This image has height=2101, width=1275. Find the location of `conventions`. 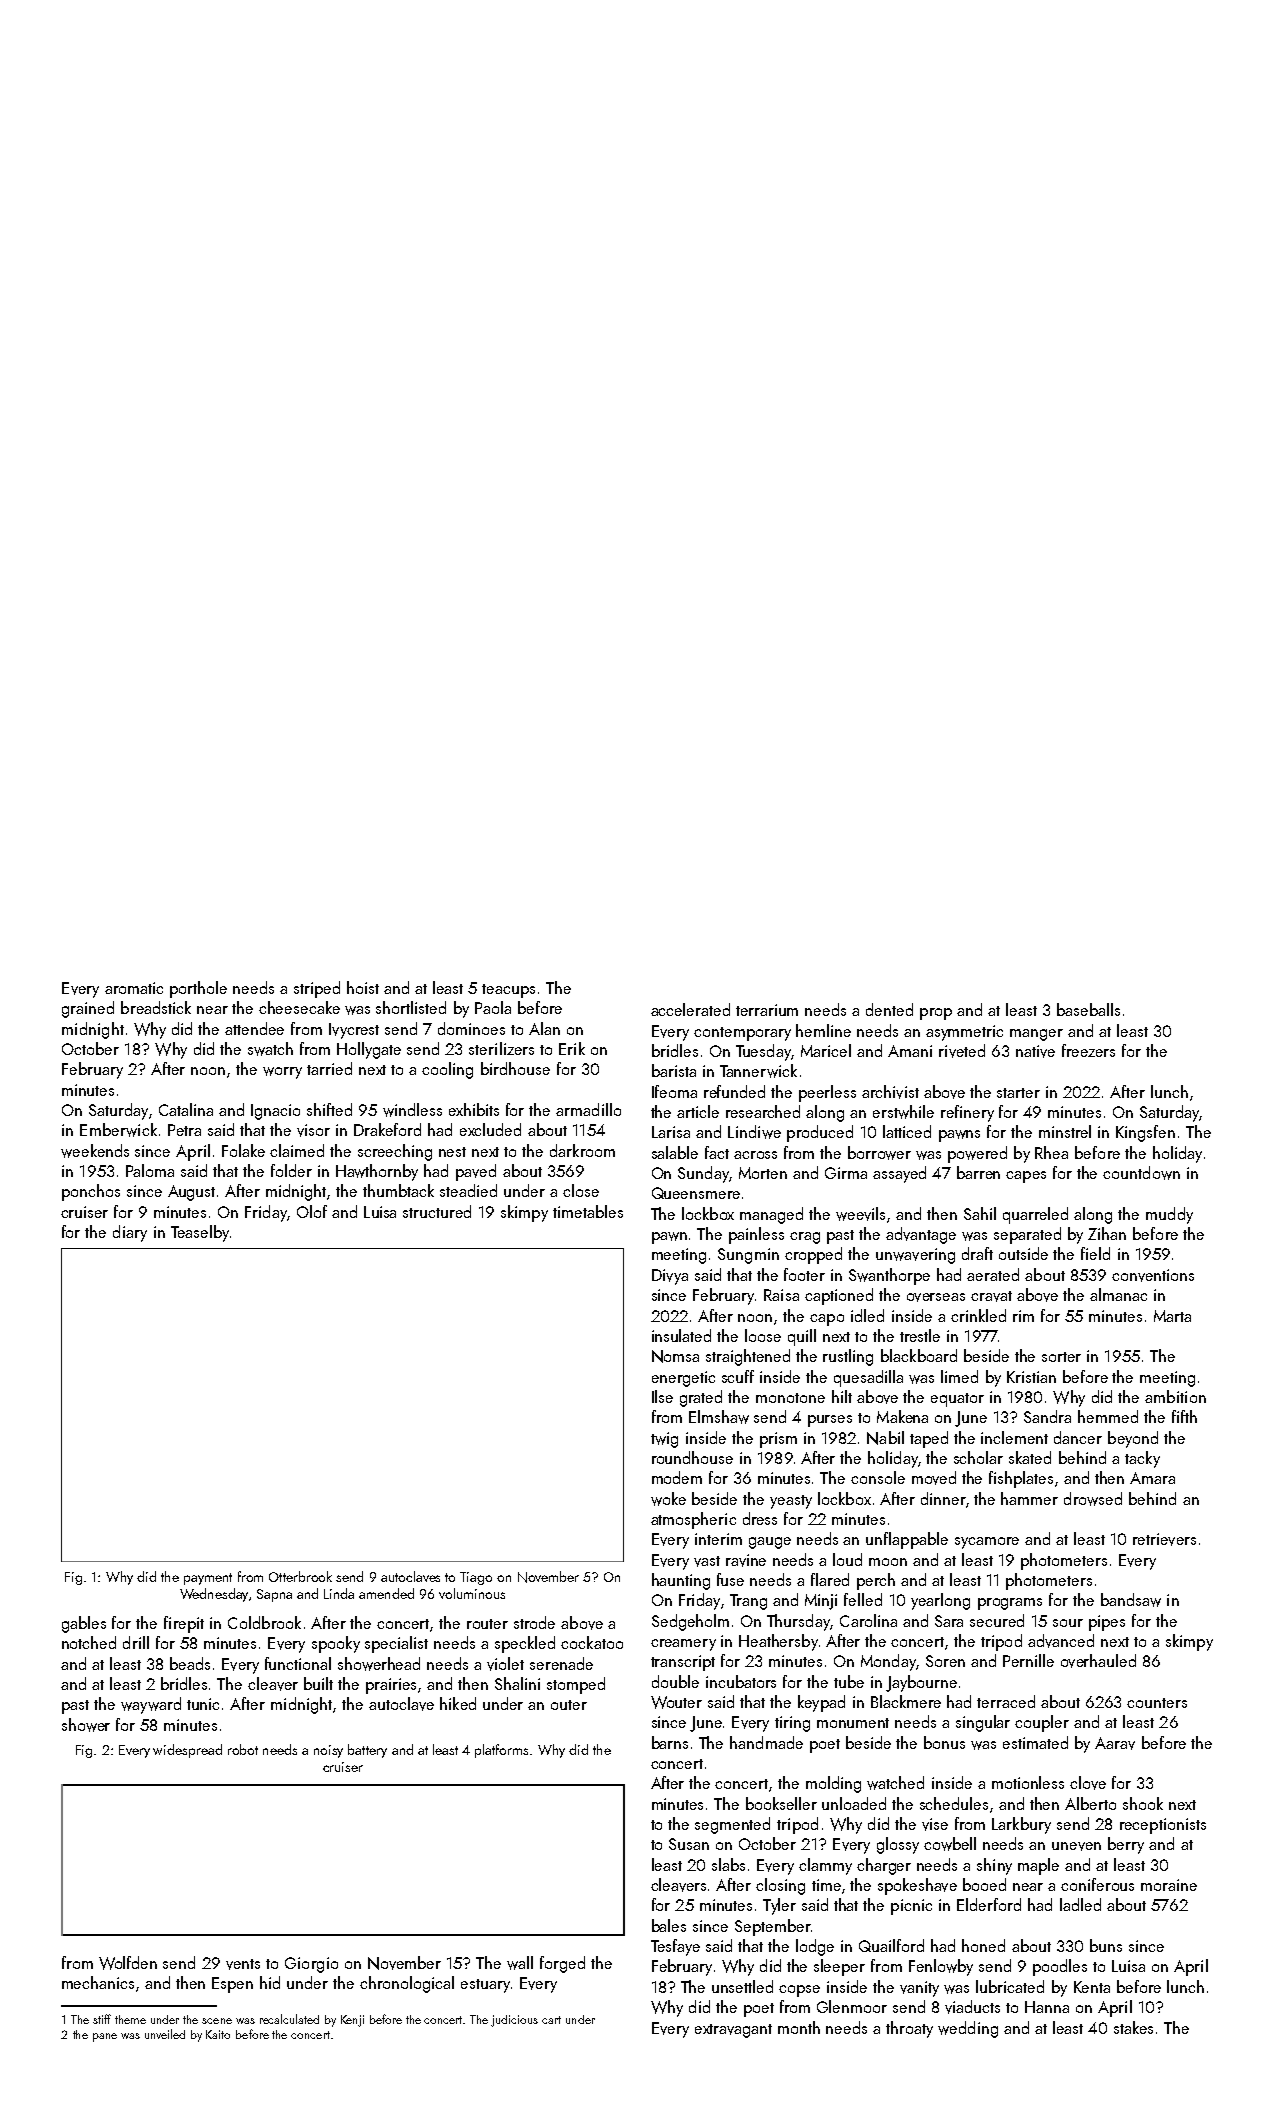

conventions is located at coordinates (1153, 1275).
